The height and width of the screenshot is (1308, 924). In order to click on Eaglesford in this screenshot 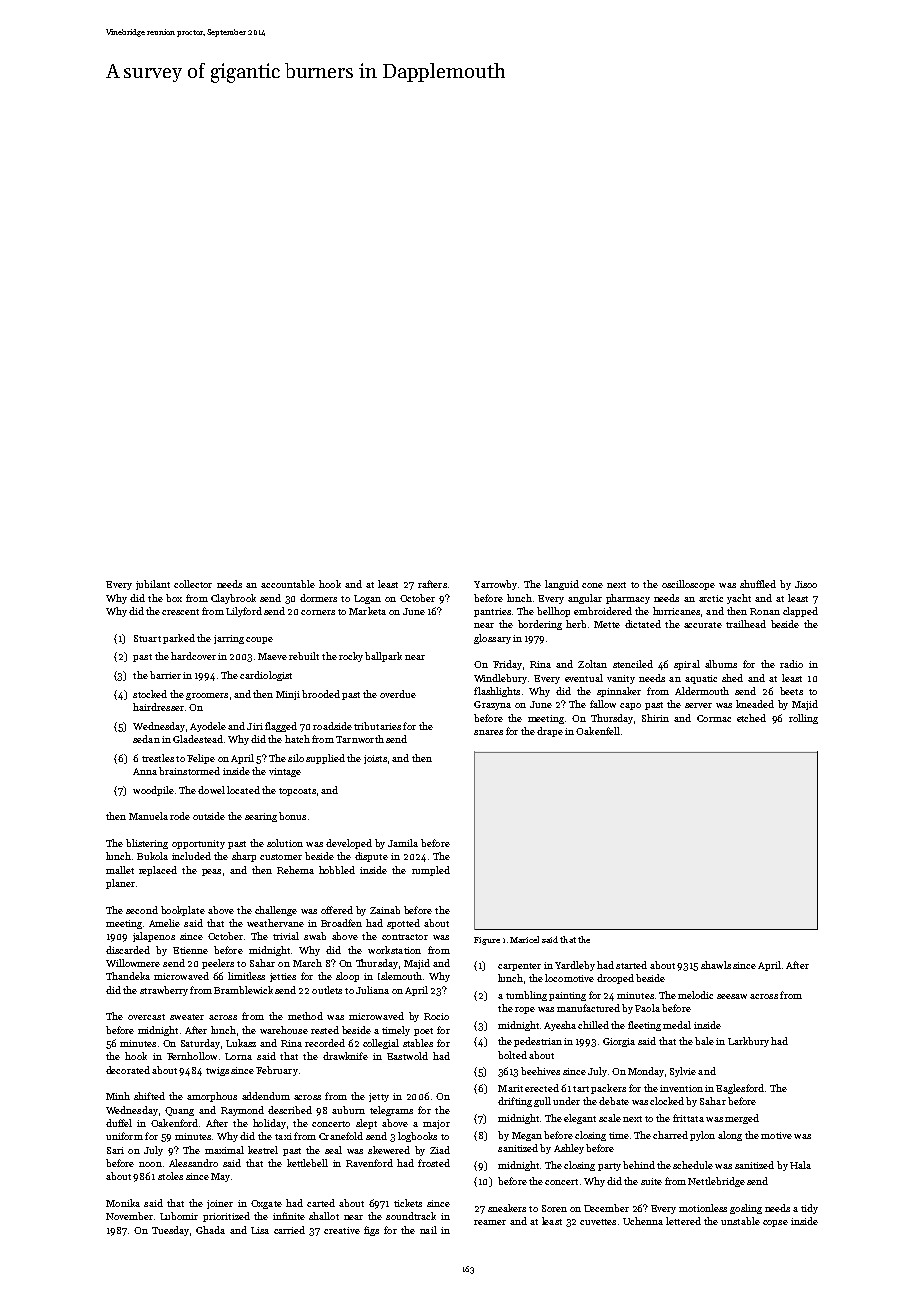, I will do `click(740, 1089)`.
